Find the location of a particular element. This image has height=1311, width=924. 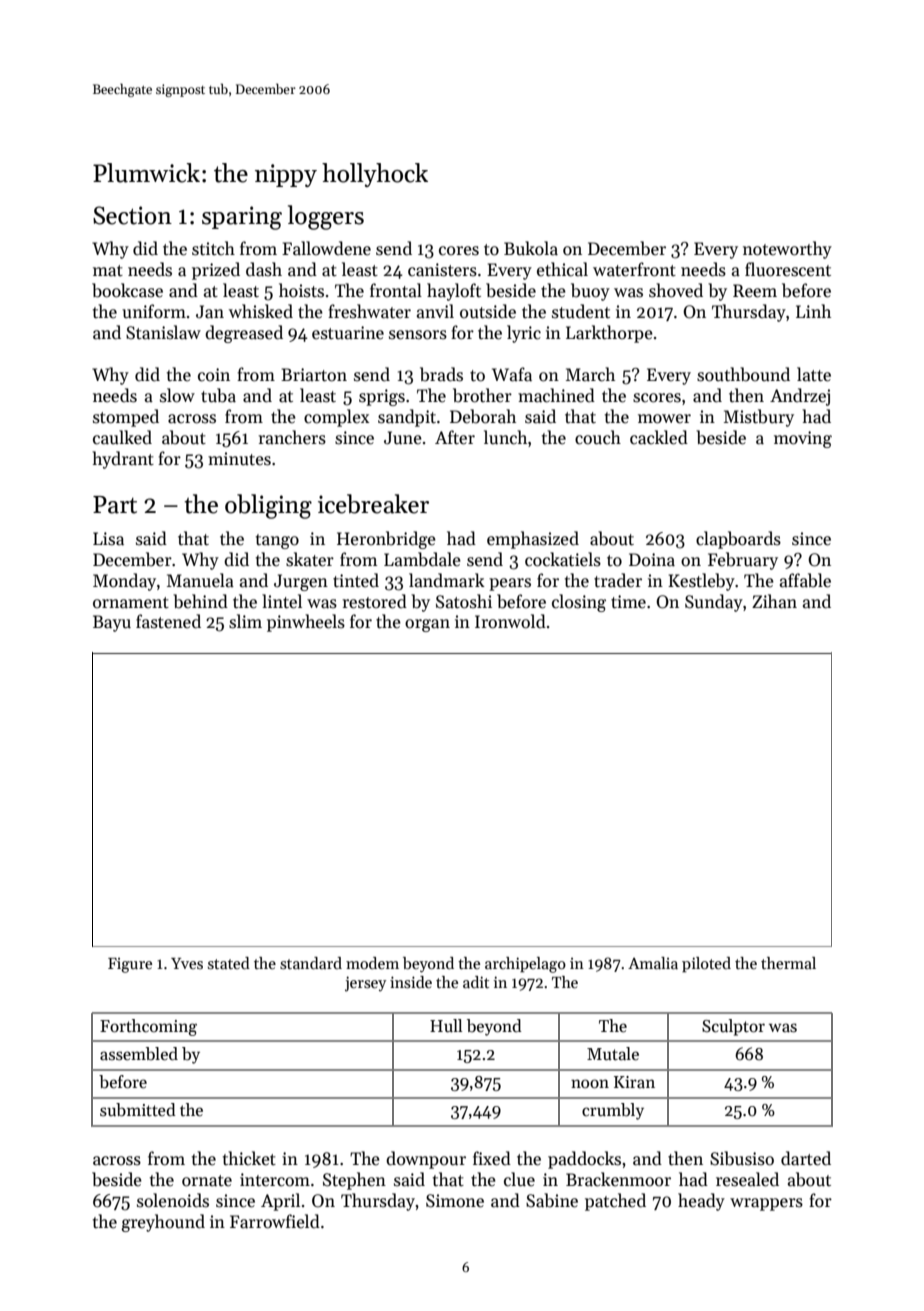

Sabine is located at coordinates (552, 1200).
